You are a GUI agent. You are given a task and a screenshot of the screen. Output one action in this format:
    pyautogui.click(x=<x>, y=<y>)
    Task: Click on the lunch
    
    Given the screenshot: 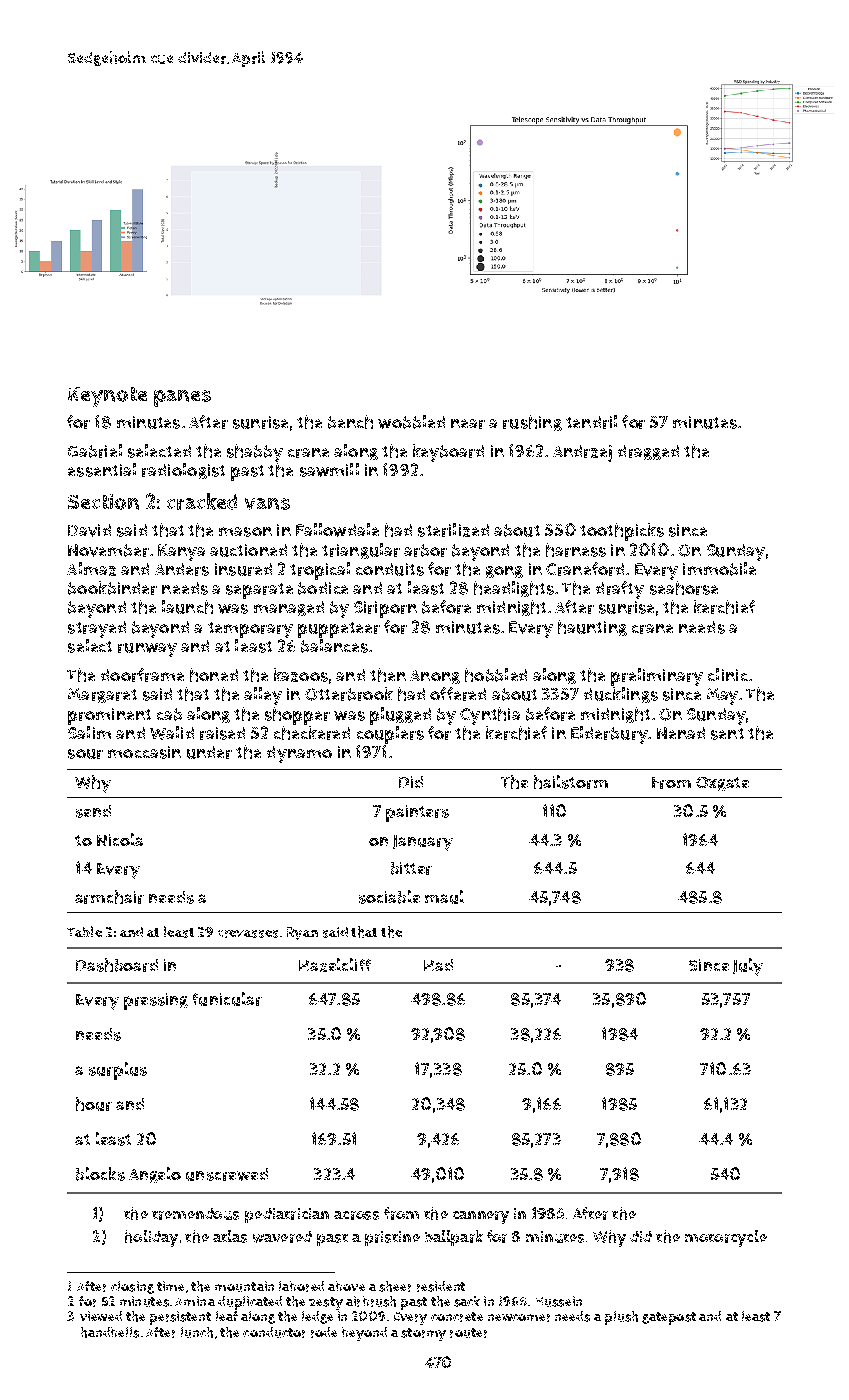 What is the action you would take?
    pyautogui.click(x=197, y=1332)
